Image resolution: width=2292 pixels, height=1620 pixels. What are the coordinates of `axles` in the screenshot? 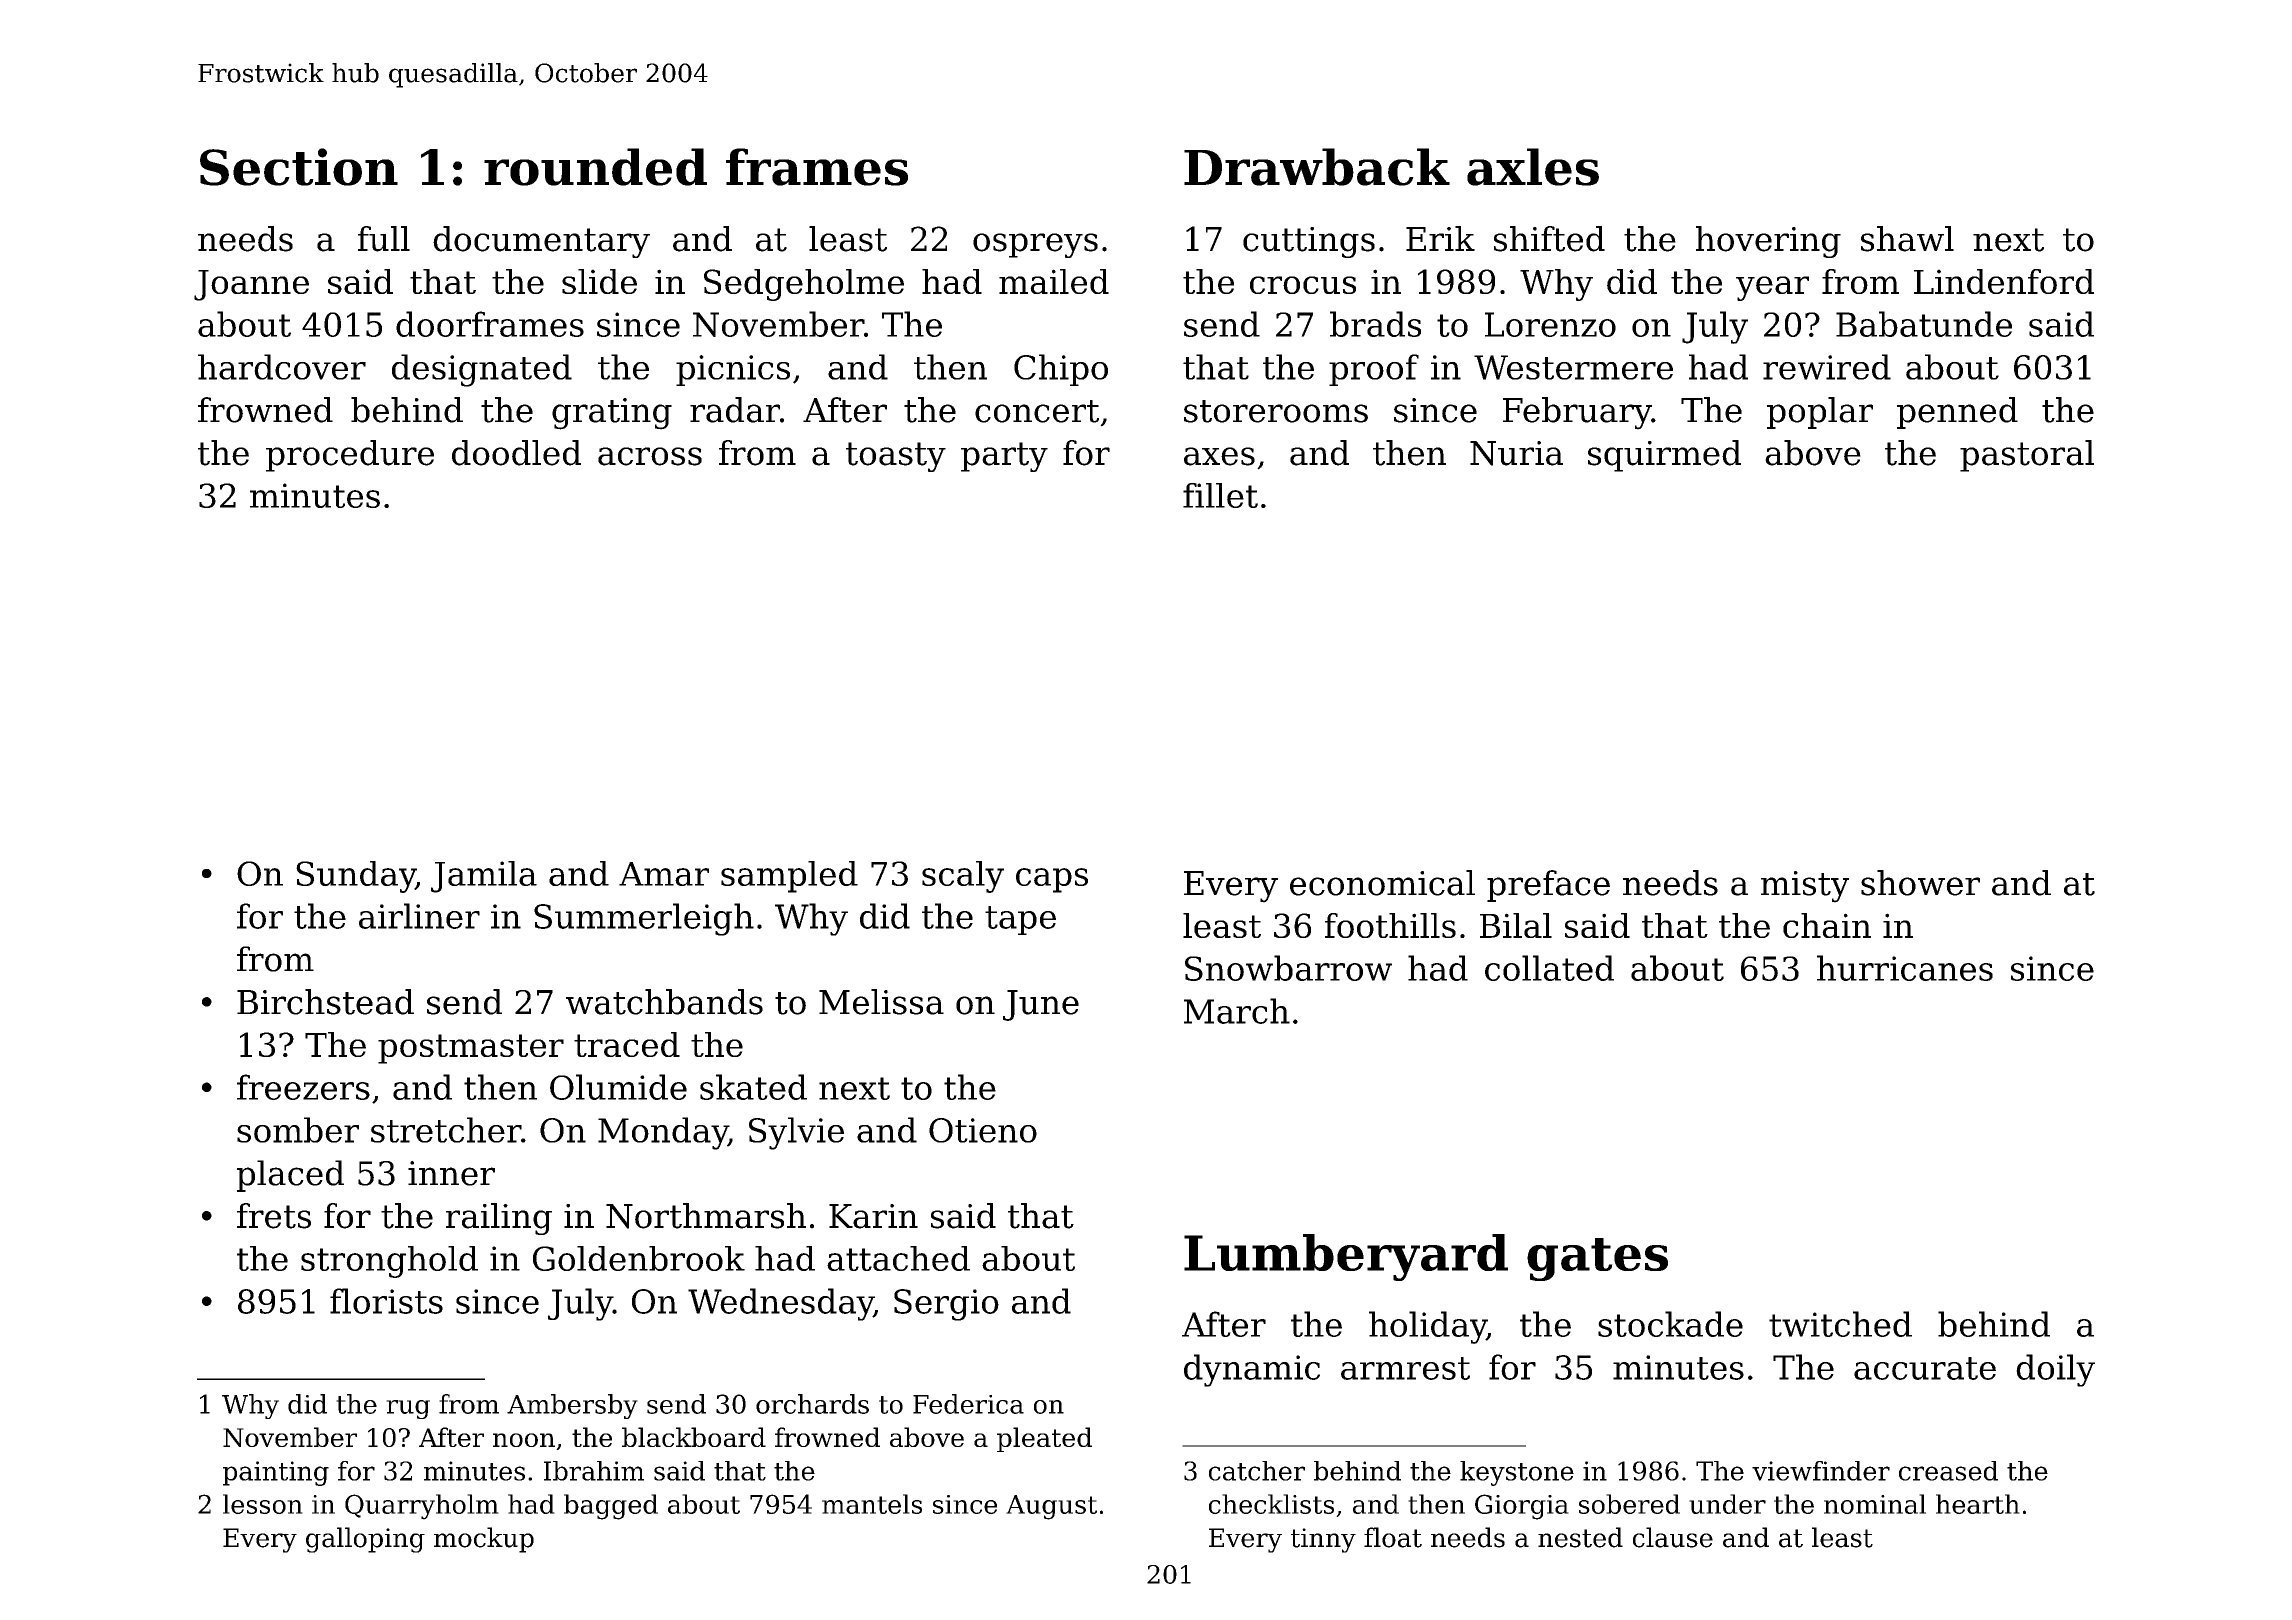 It's located at (1533, 167).
